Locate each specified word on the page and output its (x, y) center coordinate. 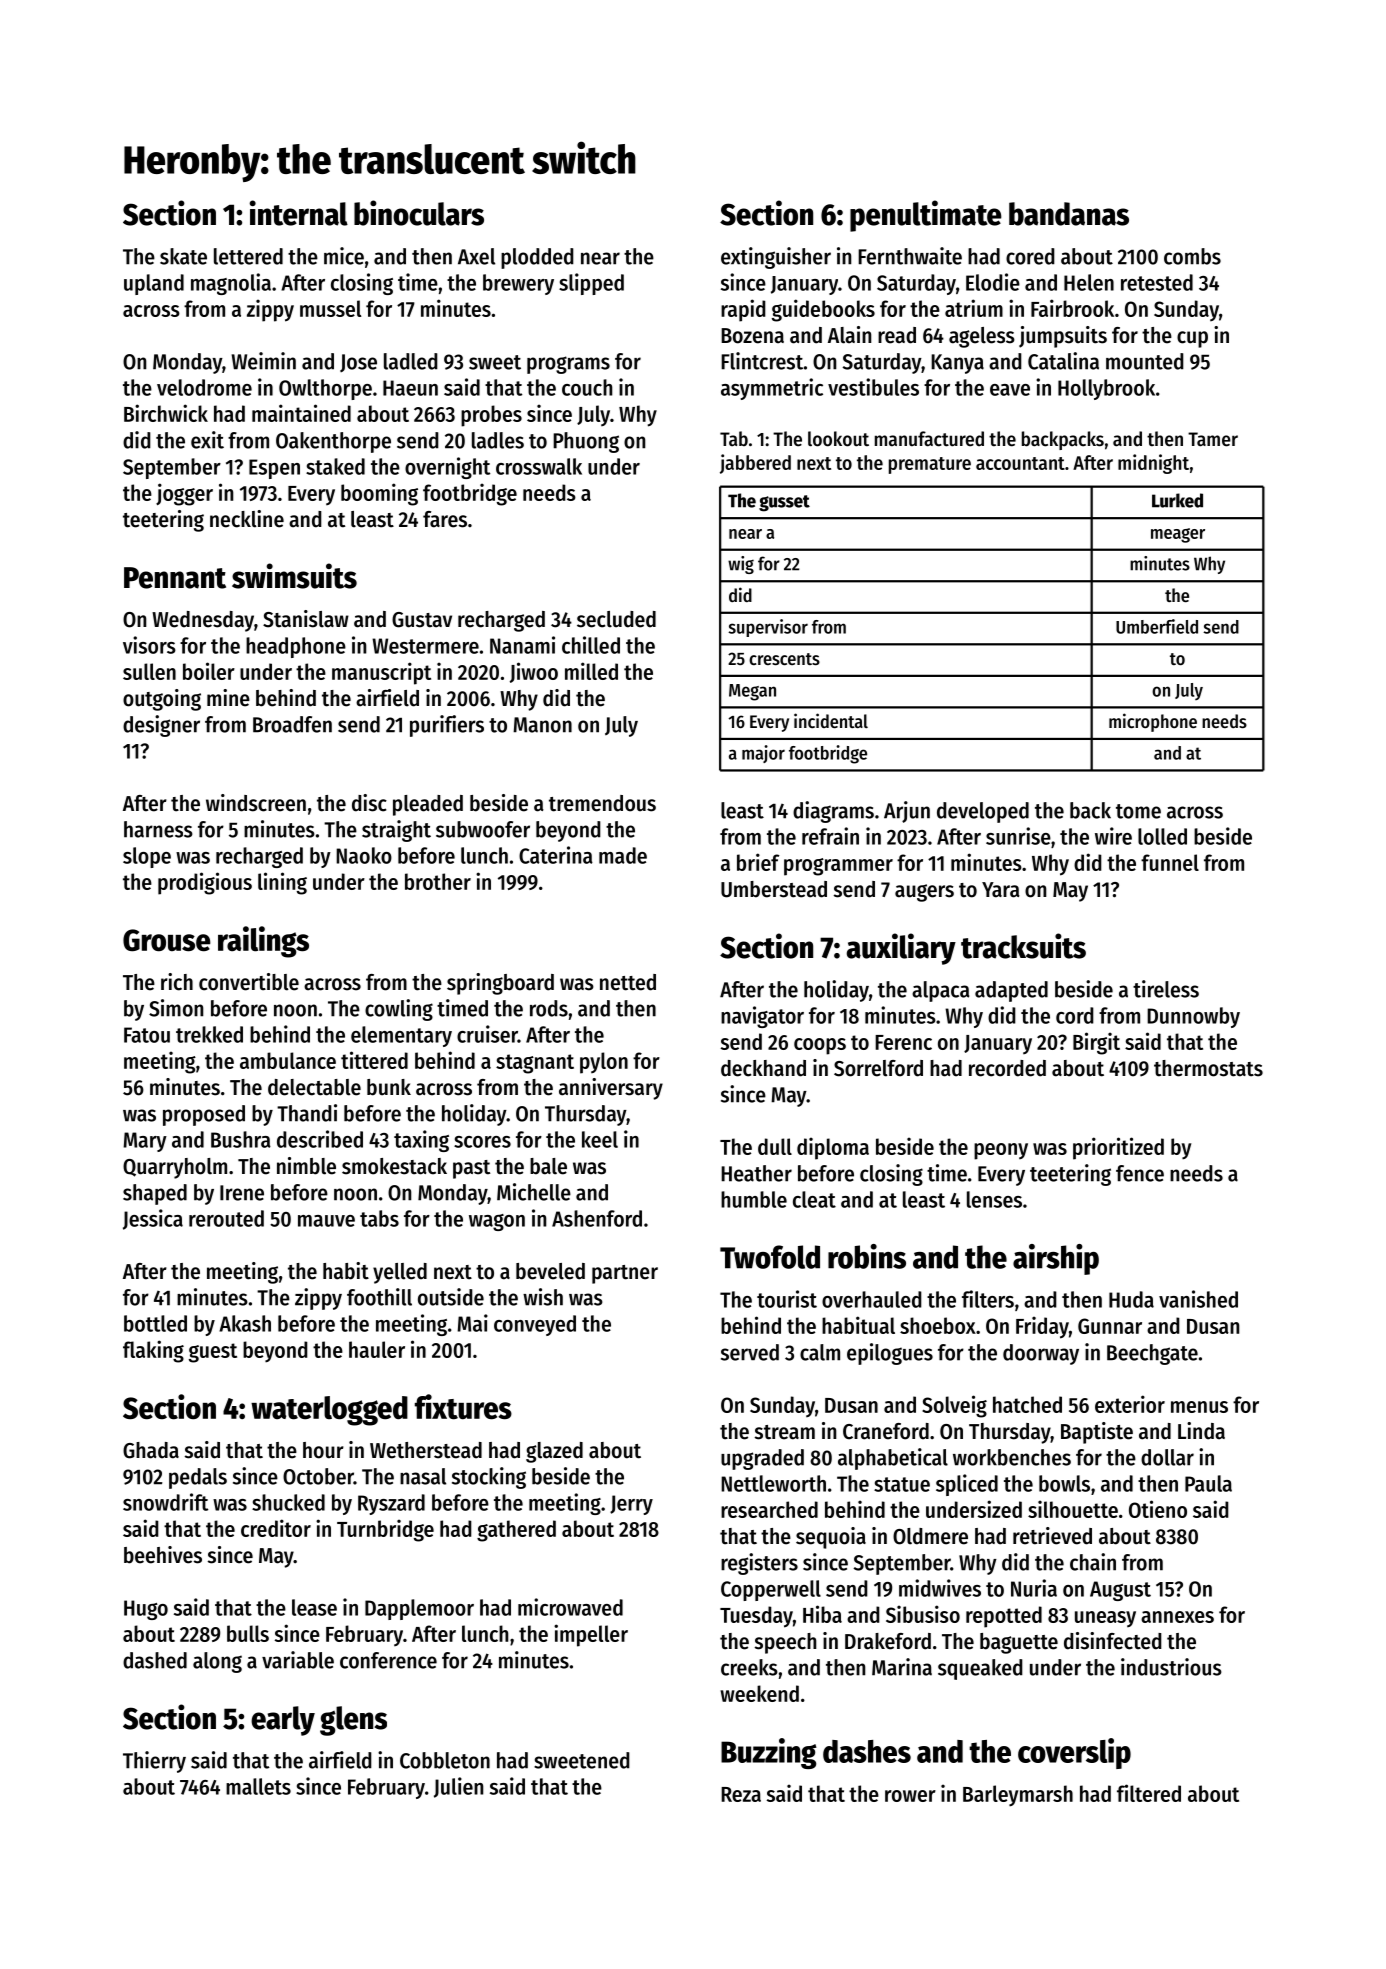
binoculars (419, 213)
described (320, 1139)
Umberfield (1157, 626)
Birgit (1096, 1043)
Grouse (167, 940)
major (763, 754)
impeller (591, 1635)
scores (482, 1142)
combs (1192, 256)
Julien (458, 1787)
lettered (248, 256)
